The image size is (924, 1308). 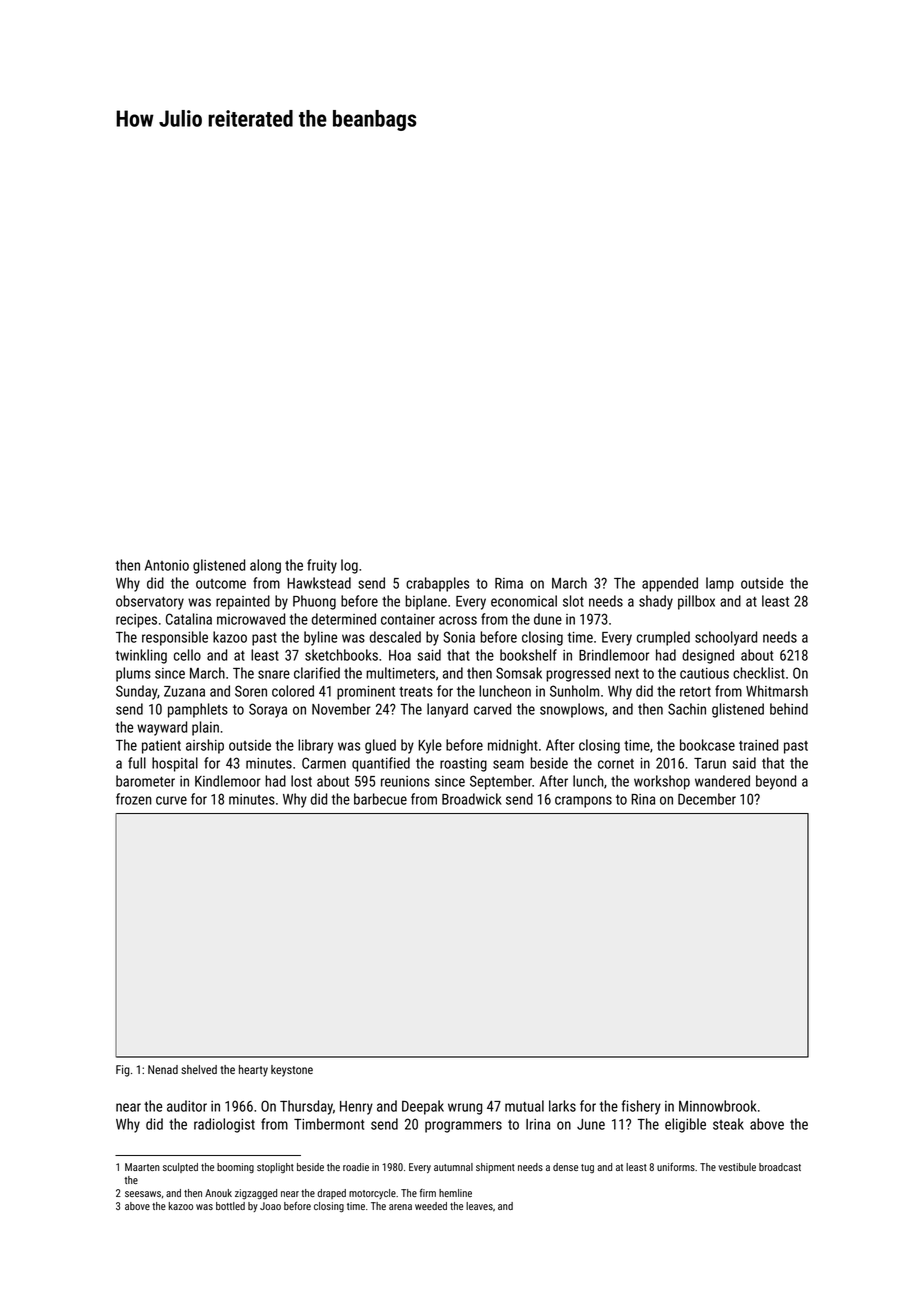 What do you see at coordinates (641, 1107) in the screenshot?
I see `fishery` at bounding box center [641, 1107].
